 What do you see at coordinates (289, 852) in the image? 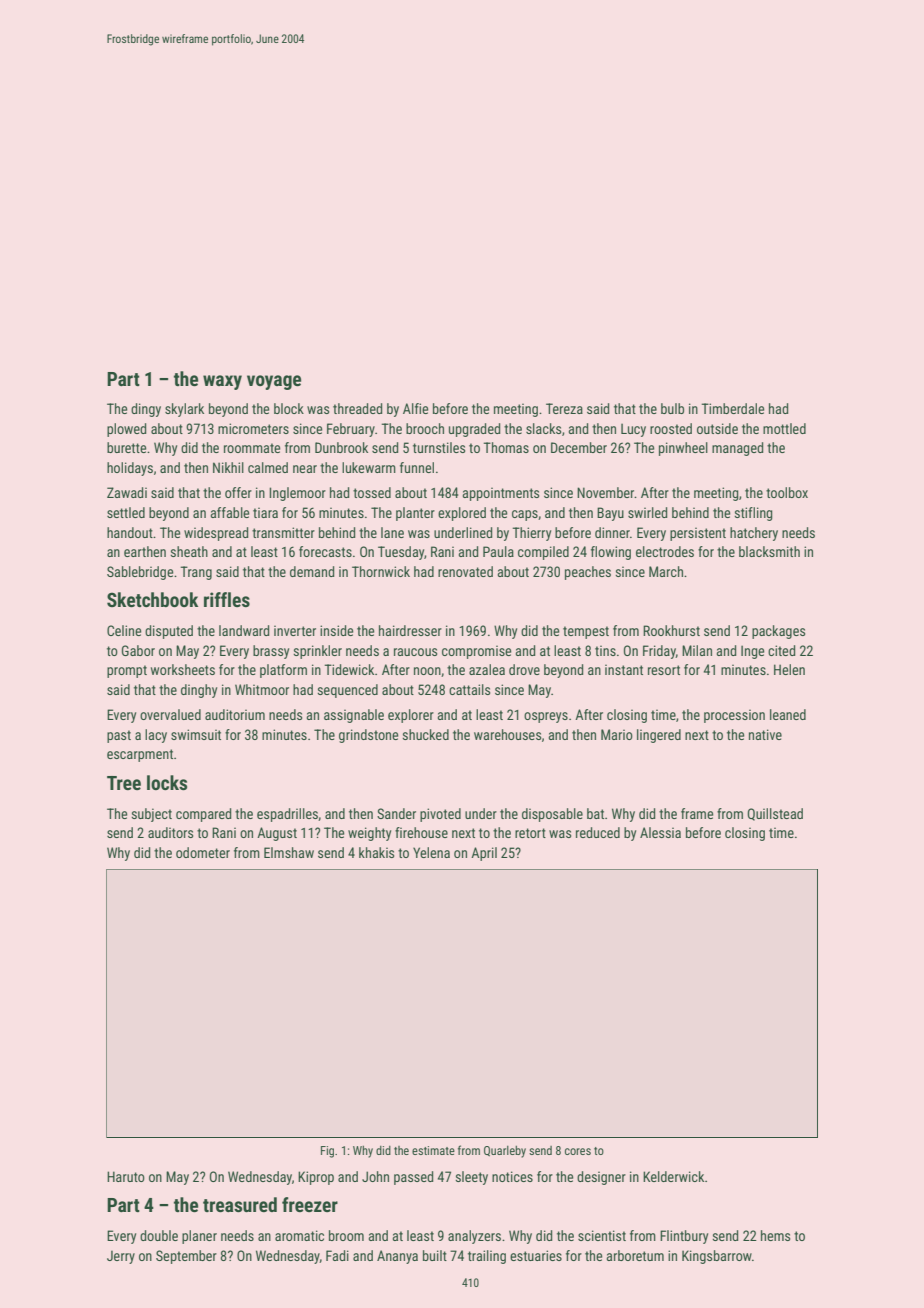
I see `Elmshaw` at bounding box center [289, 852].
